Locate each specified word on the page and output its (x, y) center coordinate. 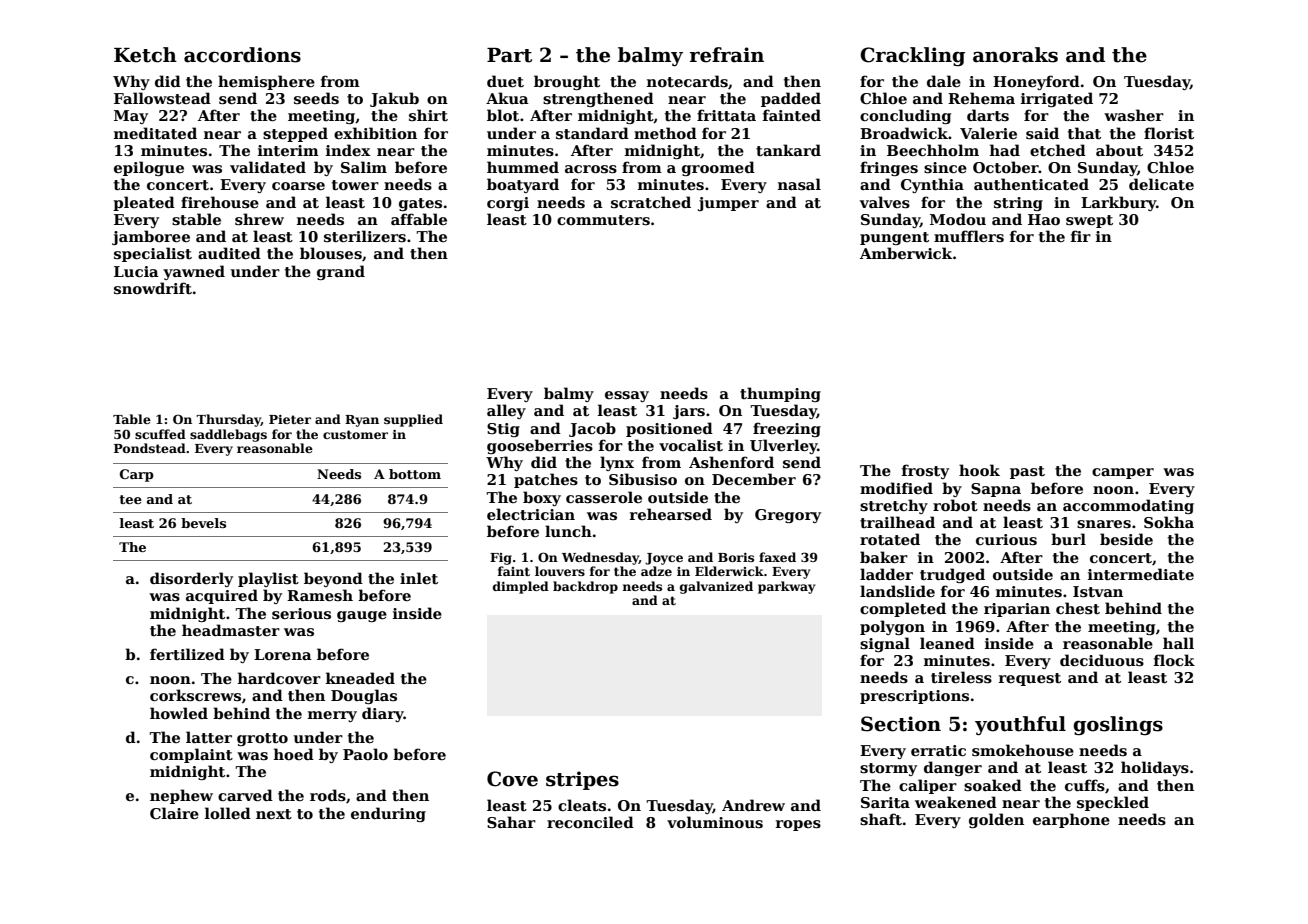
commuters (603, 220)
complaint (191, 755)
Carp (137, 475)
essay (627, 396)
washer (1134, 115)
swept (1089, 221)
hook (979, 470)
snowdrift (153, 288)
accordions (242, 55)
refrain (727, 55)
